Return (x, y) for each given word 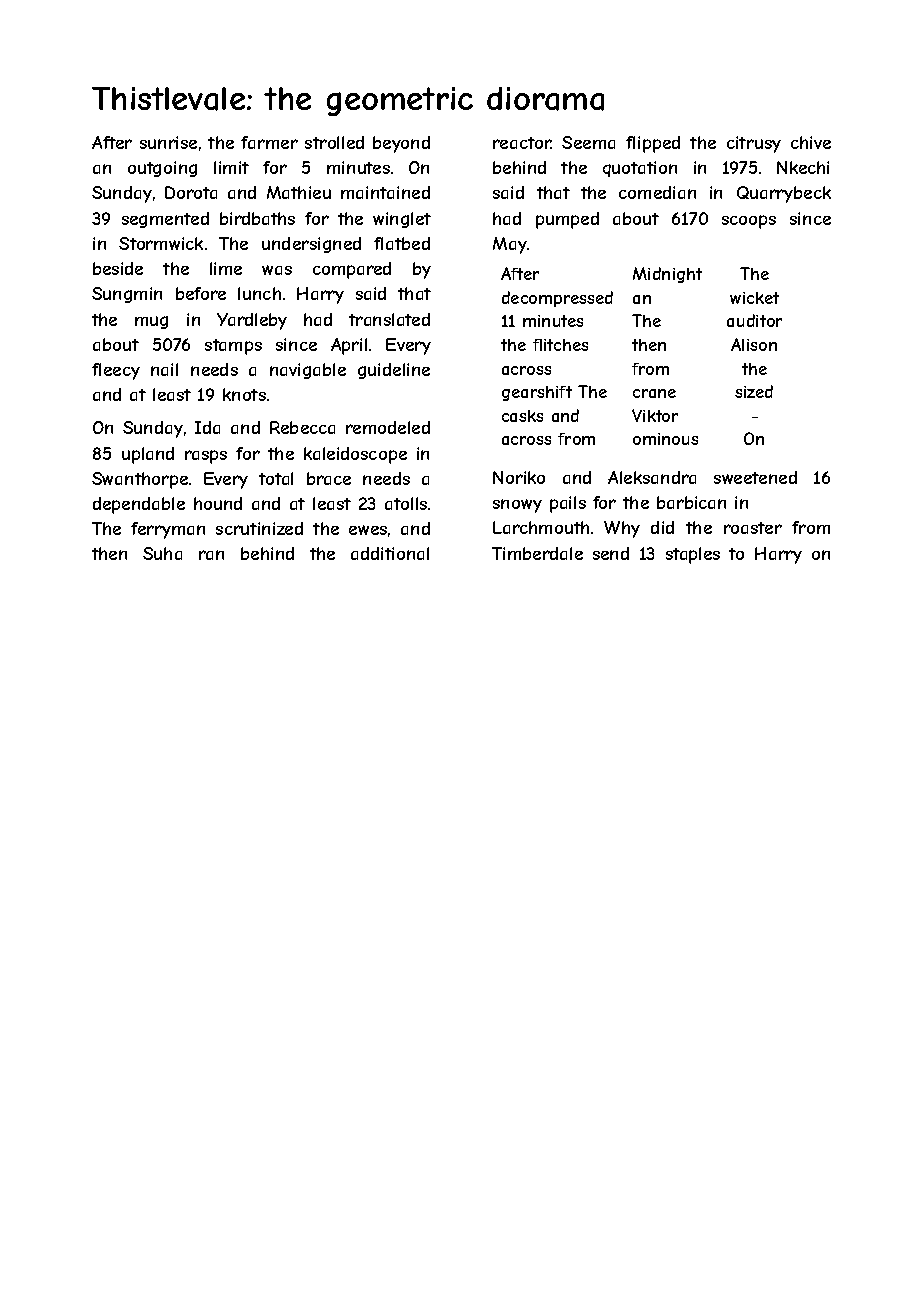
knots (244, 394)
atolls (406, 503)
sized (754, 391)
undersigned (311, 245)
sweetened (755, 477)
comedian (657, 192)
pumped (567, 220)
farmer (269, 142)
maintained (385, 192)
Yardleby (252, 321)
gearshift (537, 393)
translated (389, 319)
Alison (754, 344)
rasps (206, 457)
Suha (162, 553)
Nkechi (803, 167)
